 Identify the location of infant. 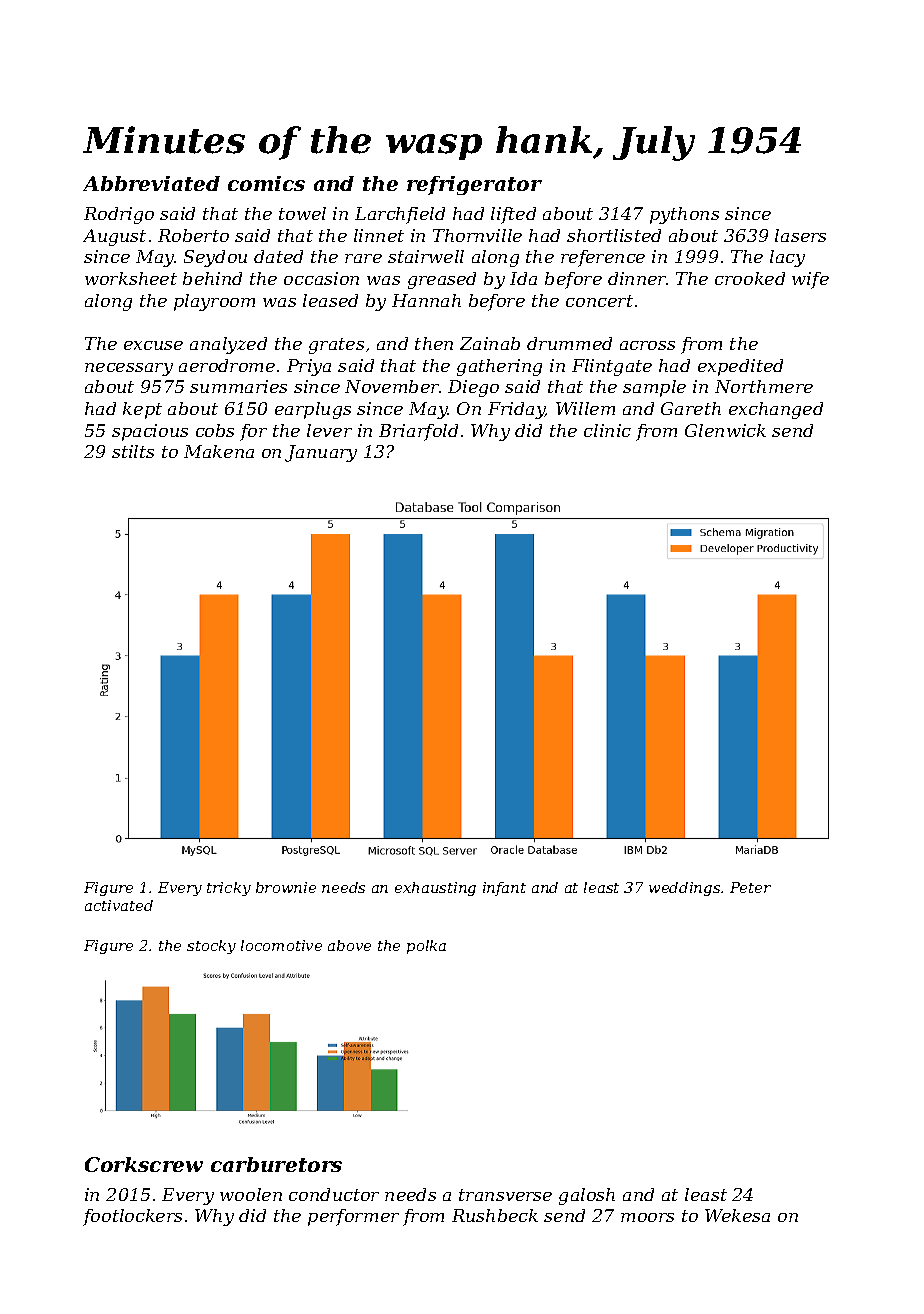
(504, 889).
